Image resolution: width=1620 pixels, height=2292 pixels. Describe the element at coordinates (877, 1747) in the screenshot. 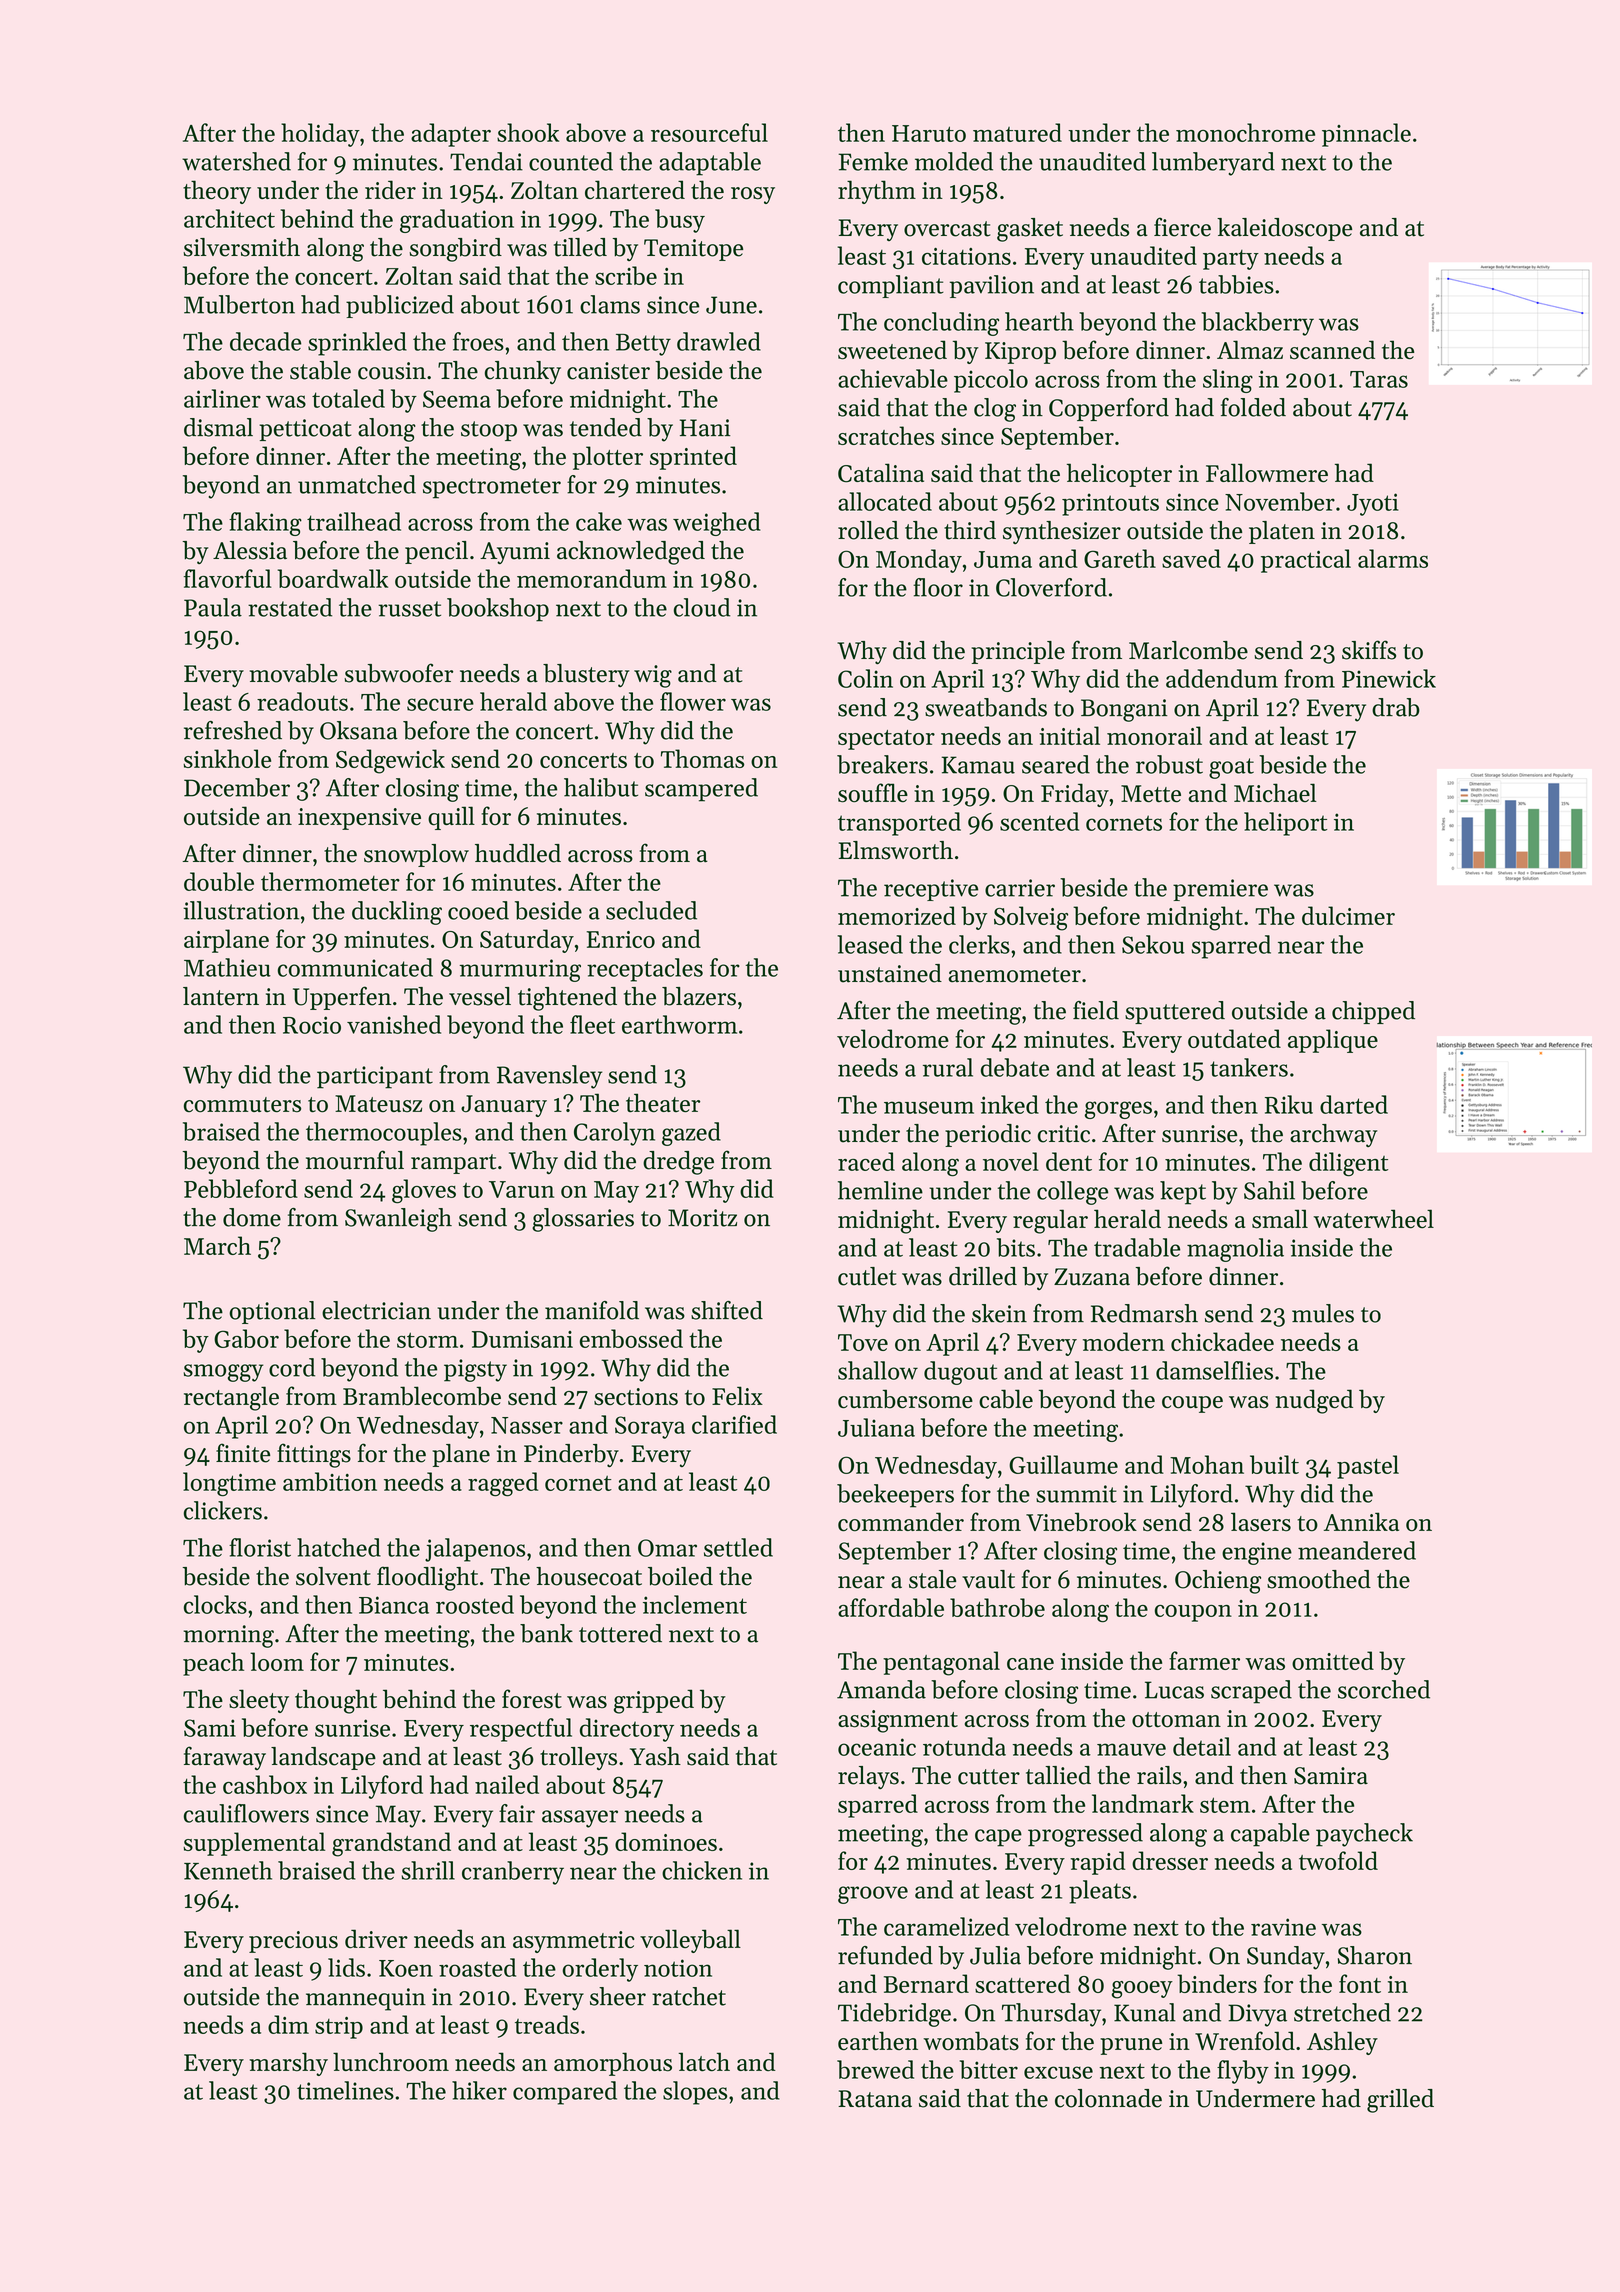

I see `oceanic` at that location.
